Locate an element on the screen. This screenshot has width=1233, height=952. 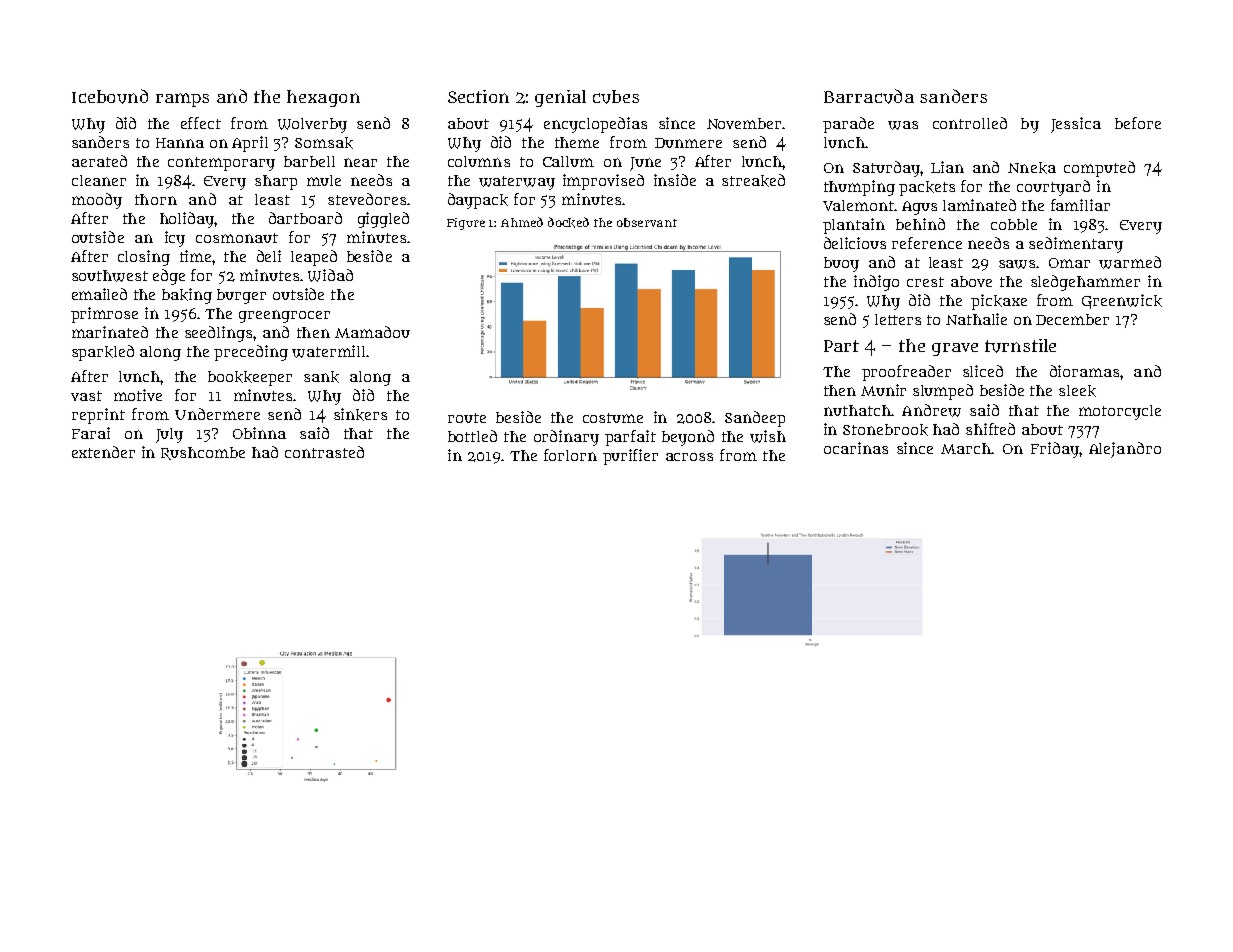
contemporary is located at coordinates (221, 164).
